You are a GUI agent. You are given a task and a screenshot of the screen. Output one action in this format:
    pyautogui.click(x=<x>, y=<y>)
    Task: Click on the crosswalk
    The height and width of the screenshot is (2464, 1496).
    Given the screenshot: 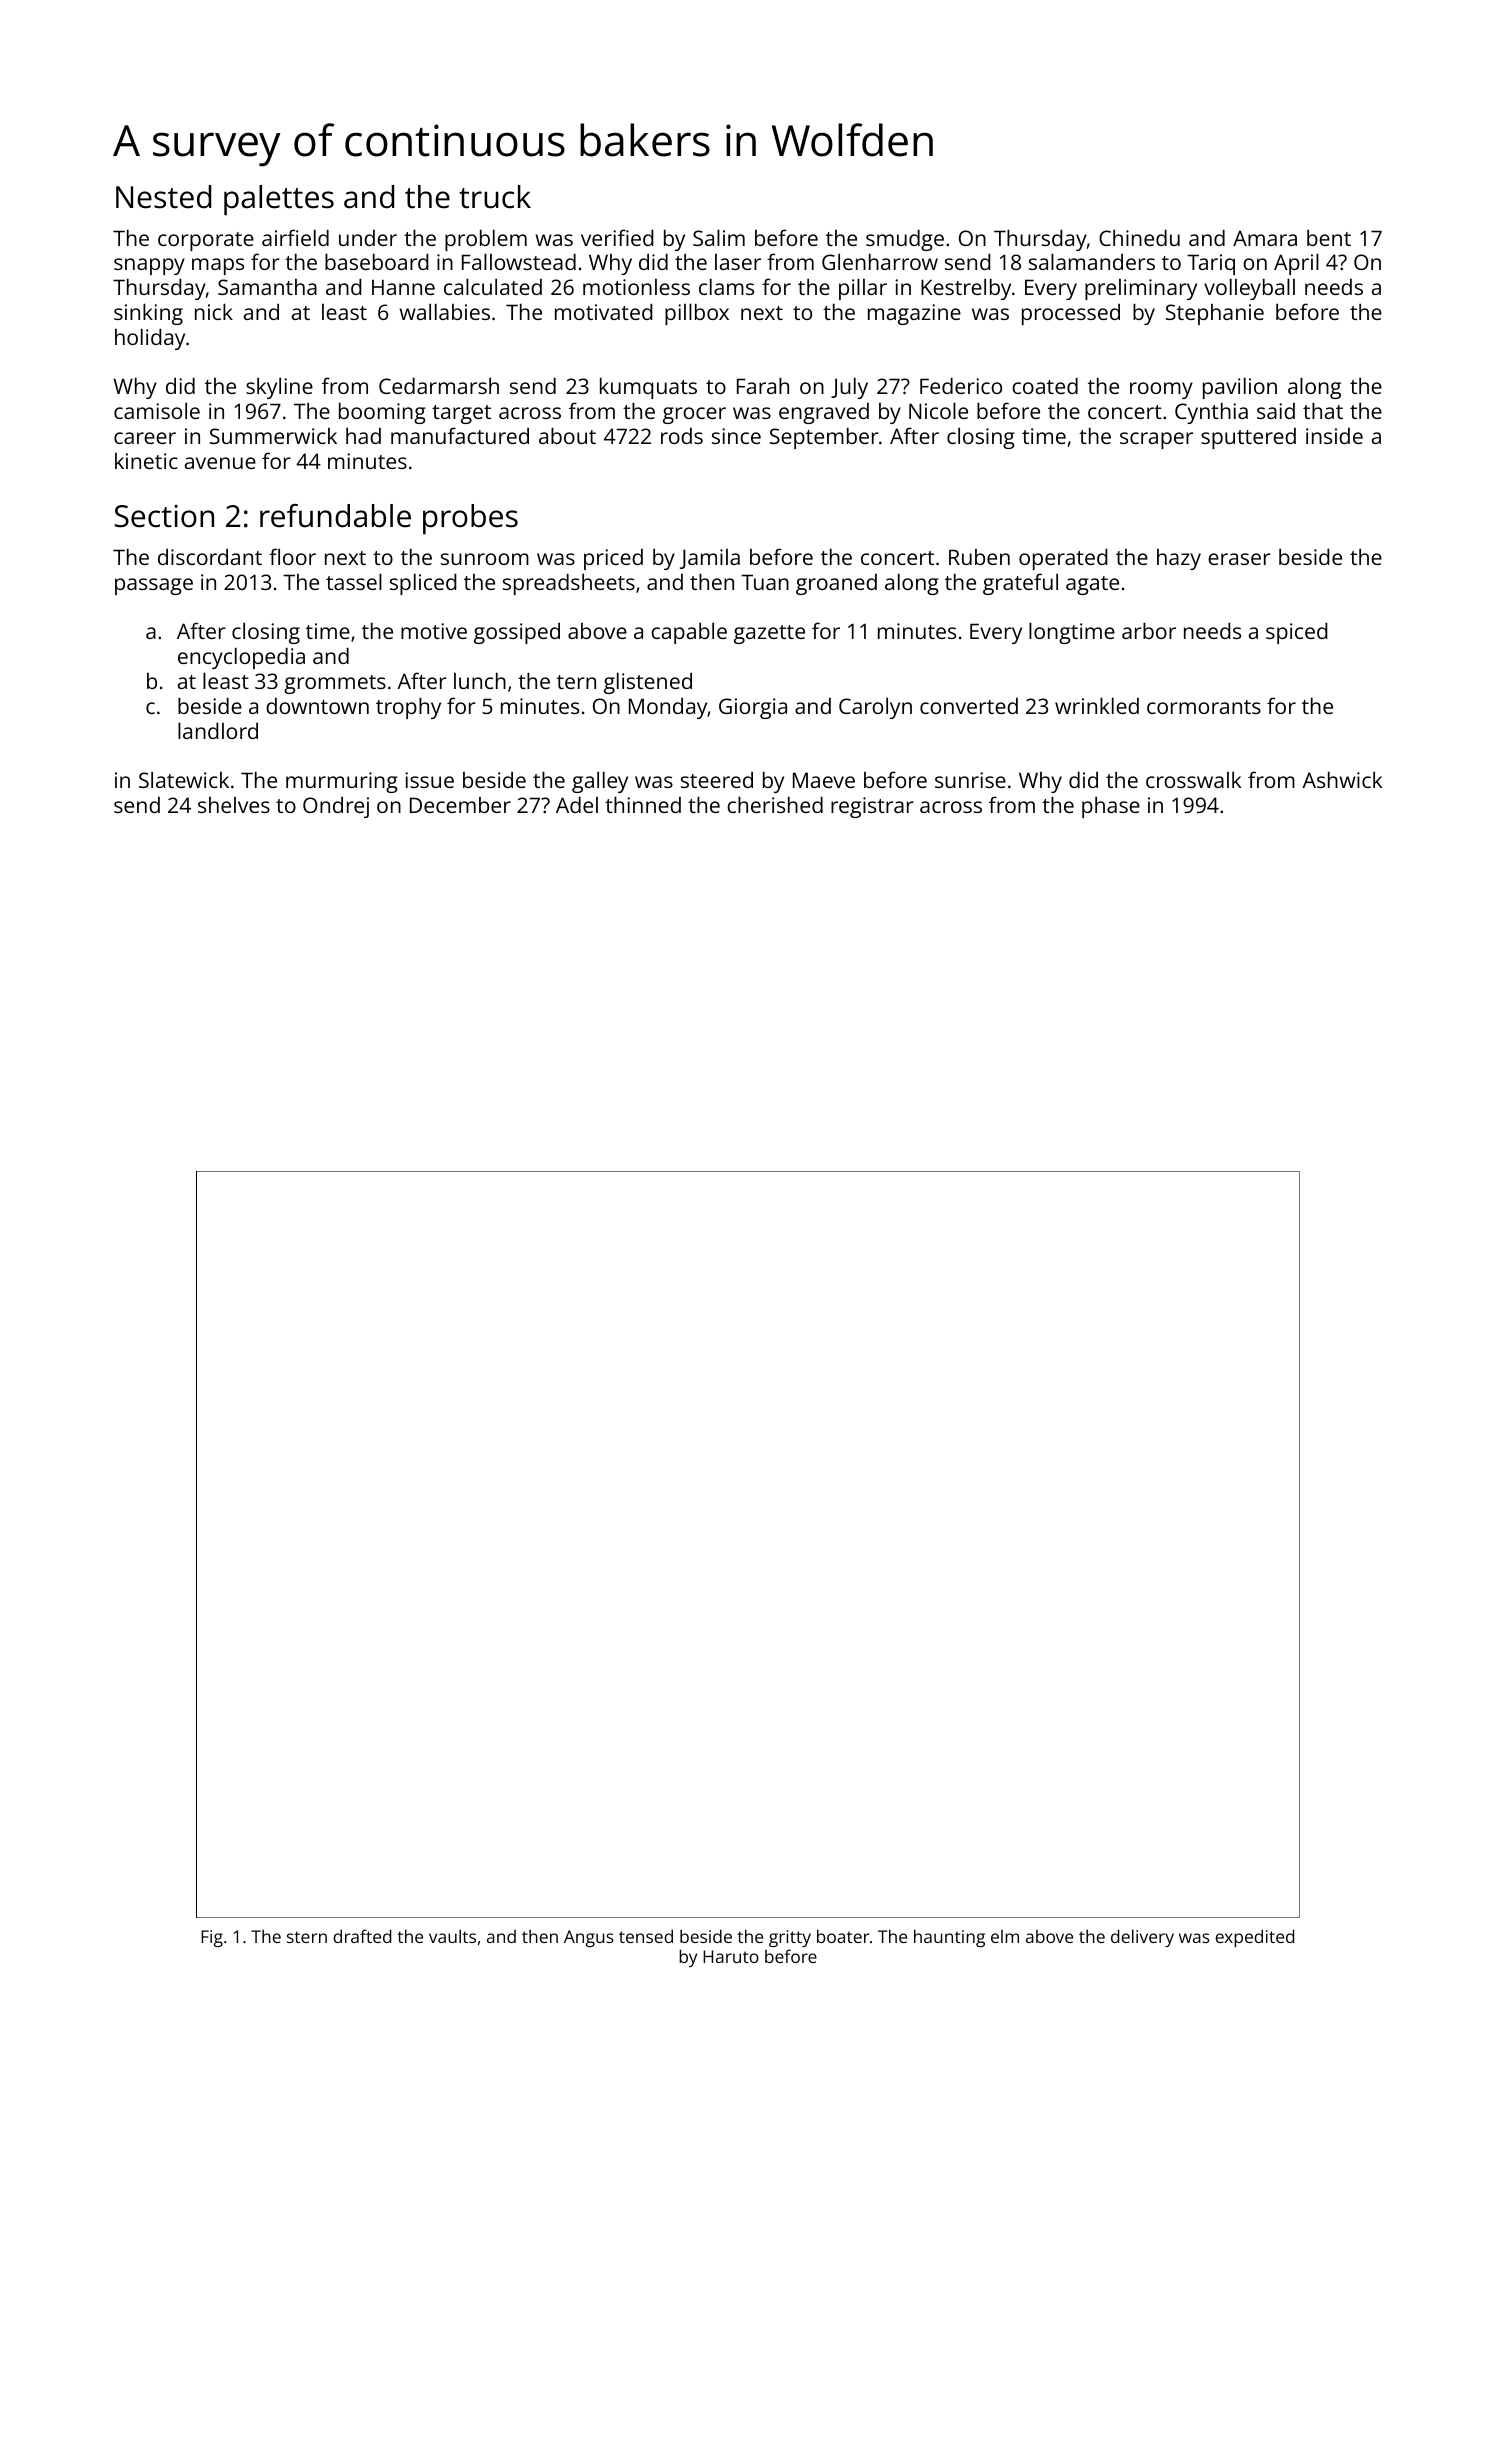 What is the action you would take?
    pyautogui.click(x=1193, y=779)
